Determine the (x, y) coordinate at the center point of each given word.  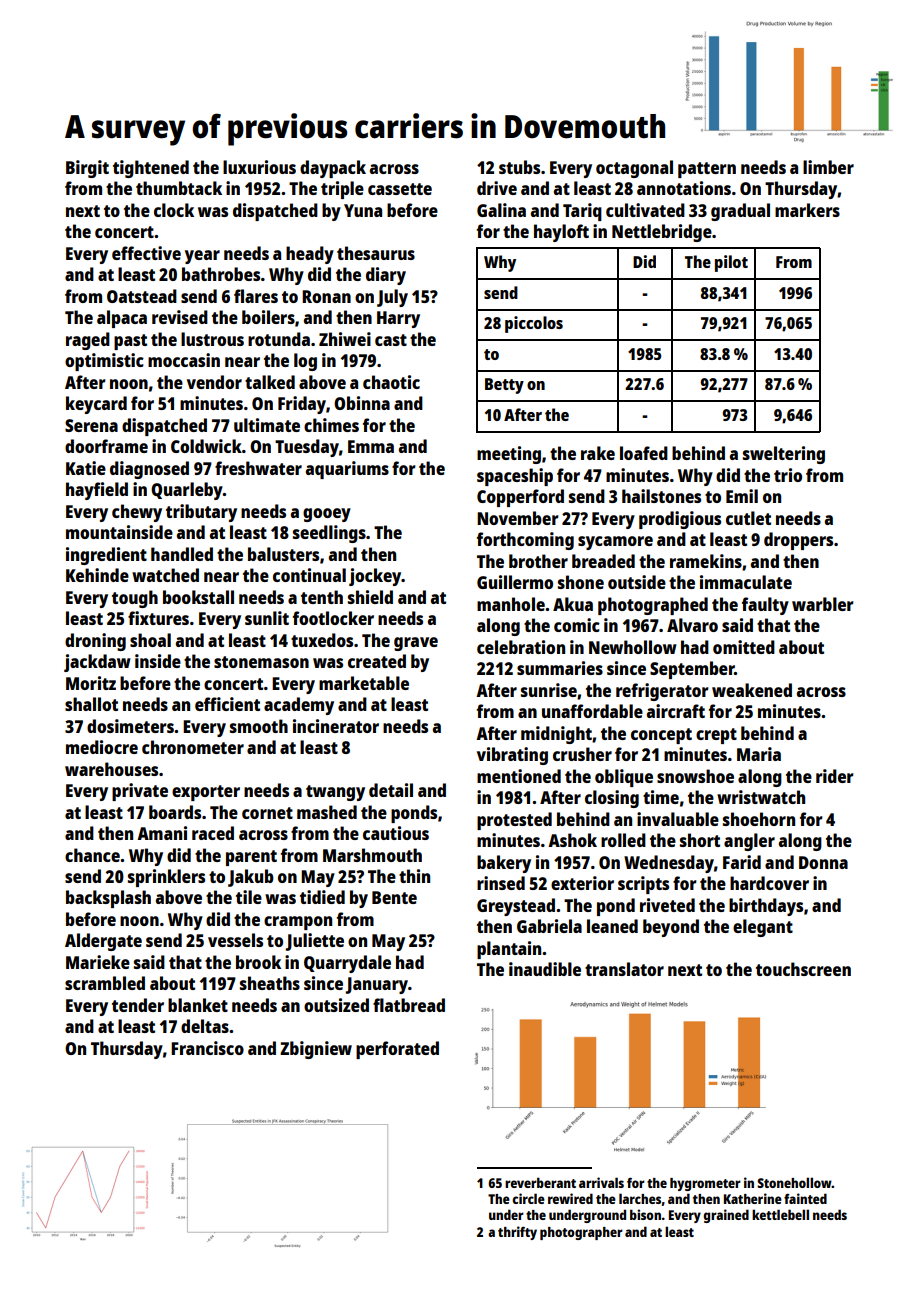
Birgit (87, 169)
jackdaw (97, 663)
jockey (375, 577)
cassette (400, 189)
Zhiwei (345, 339)
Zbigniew (316, 1050)
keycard (96, 405)
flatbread (409, 1005)
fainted (805, 1198)
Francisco (207, 1048)
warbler (823, 604)
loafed (644, 453)
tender (138, 1005)
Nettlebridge (662, 233)
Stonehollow (794, 1182)
